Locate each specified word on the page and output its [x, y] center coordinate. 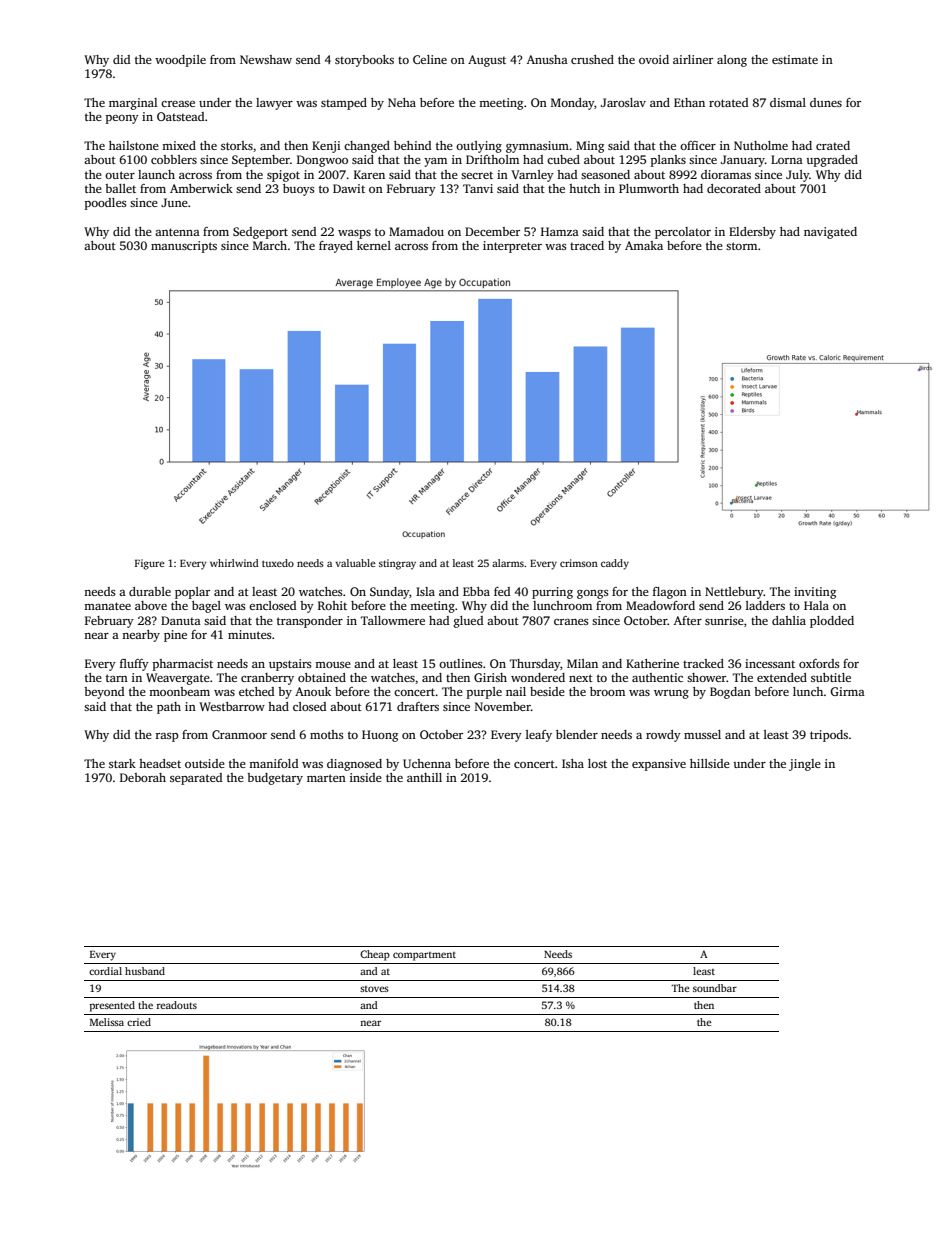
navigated [830, 233]
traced [587, 245]
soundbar [715, 988]
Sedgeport [260, 233]
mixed [179, 145]
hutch [584, 188]
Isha [573, 763]
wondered [538, 677]
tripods [829, 736]
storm [741, 246]
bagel [206, 607]
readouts [176, 1005]
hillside [710, 763]
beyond [104, 693]
